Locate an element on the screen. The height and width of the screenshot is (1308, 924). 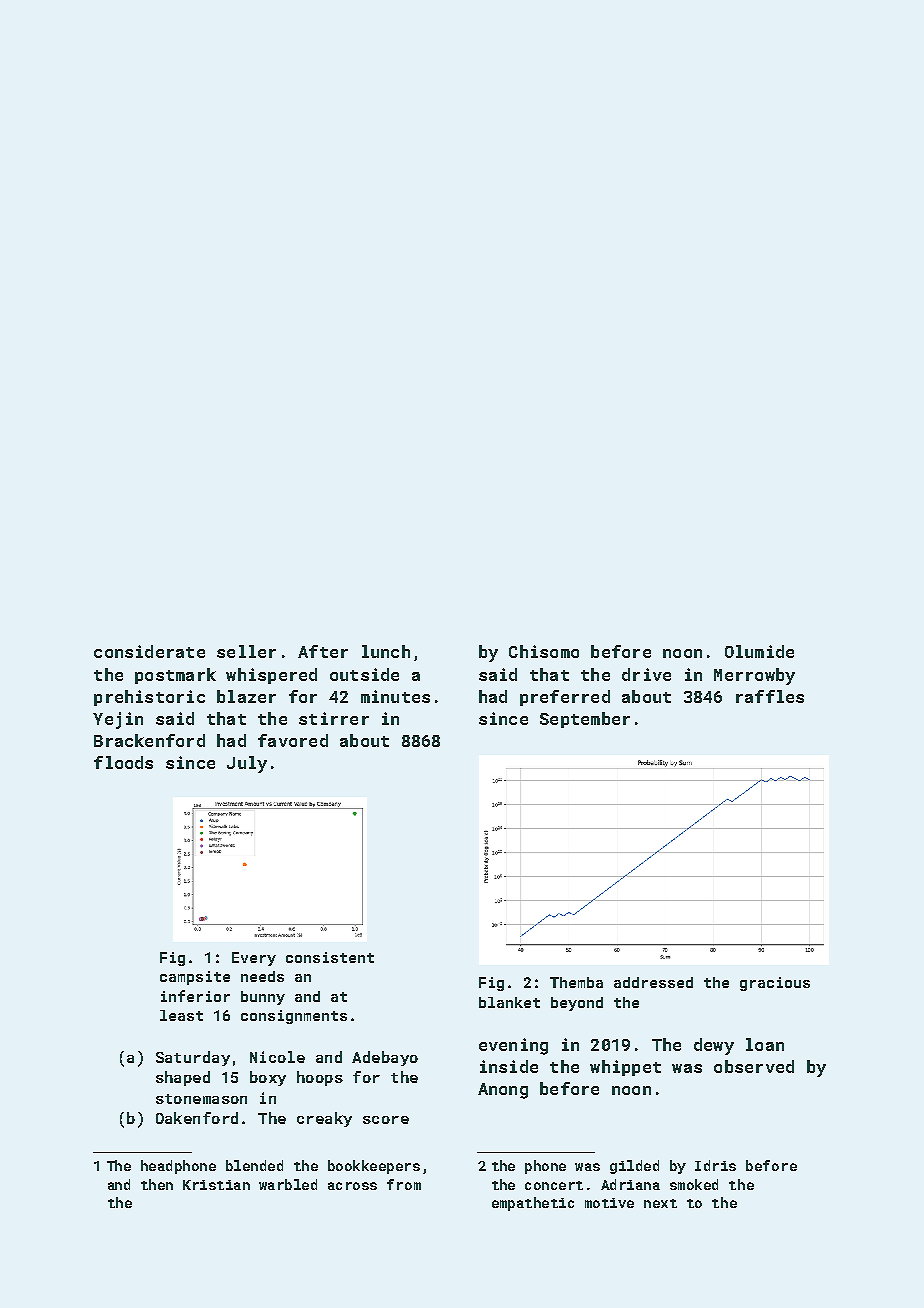
lunch is located at coordinates (386, 651).
